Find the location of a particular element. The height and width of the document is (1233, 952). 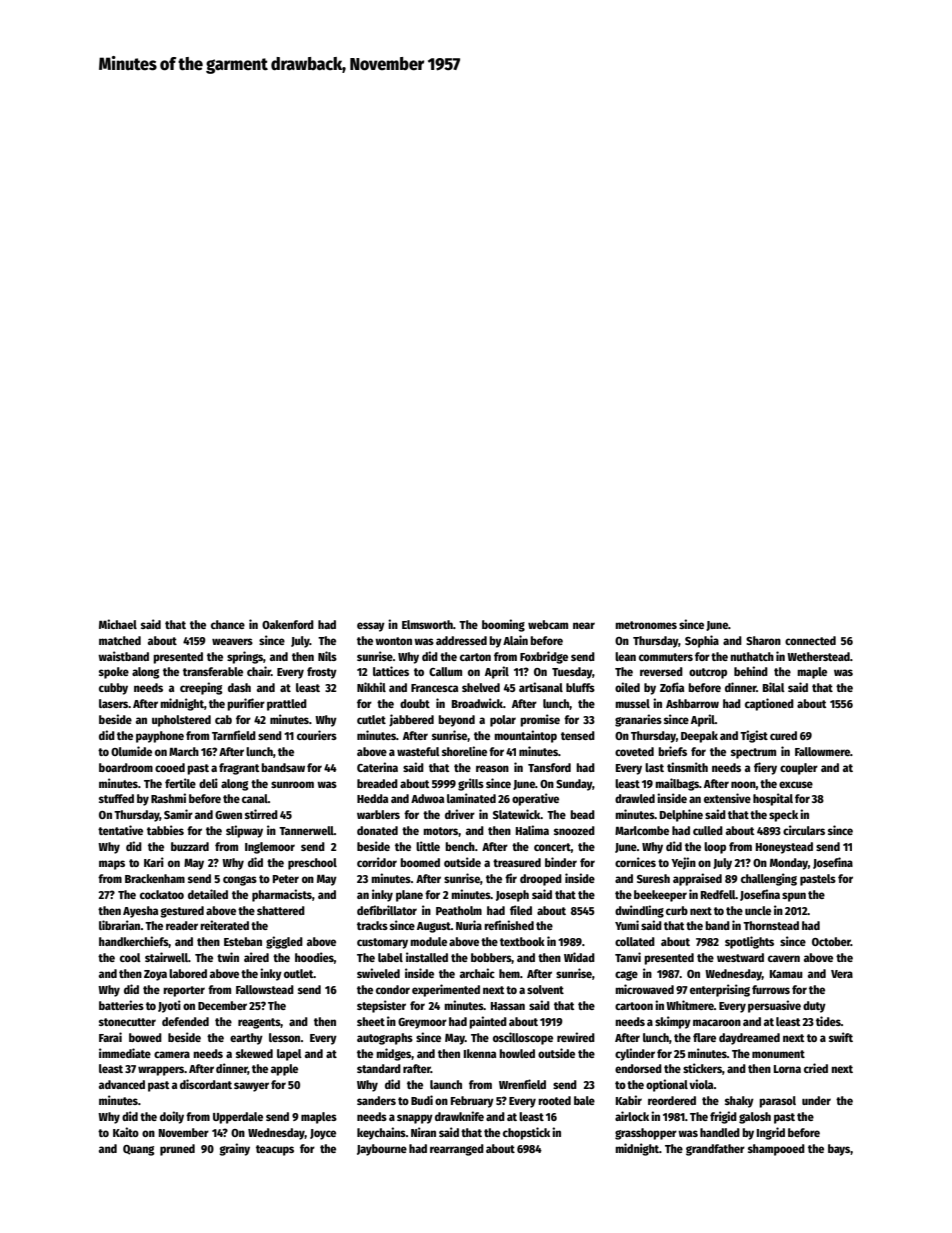

transferable is located at coordinates (213, 671).
